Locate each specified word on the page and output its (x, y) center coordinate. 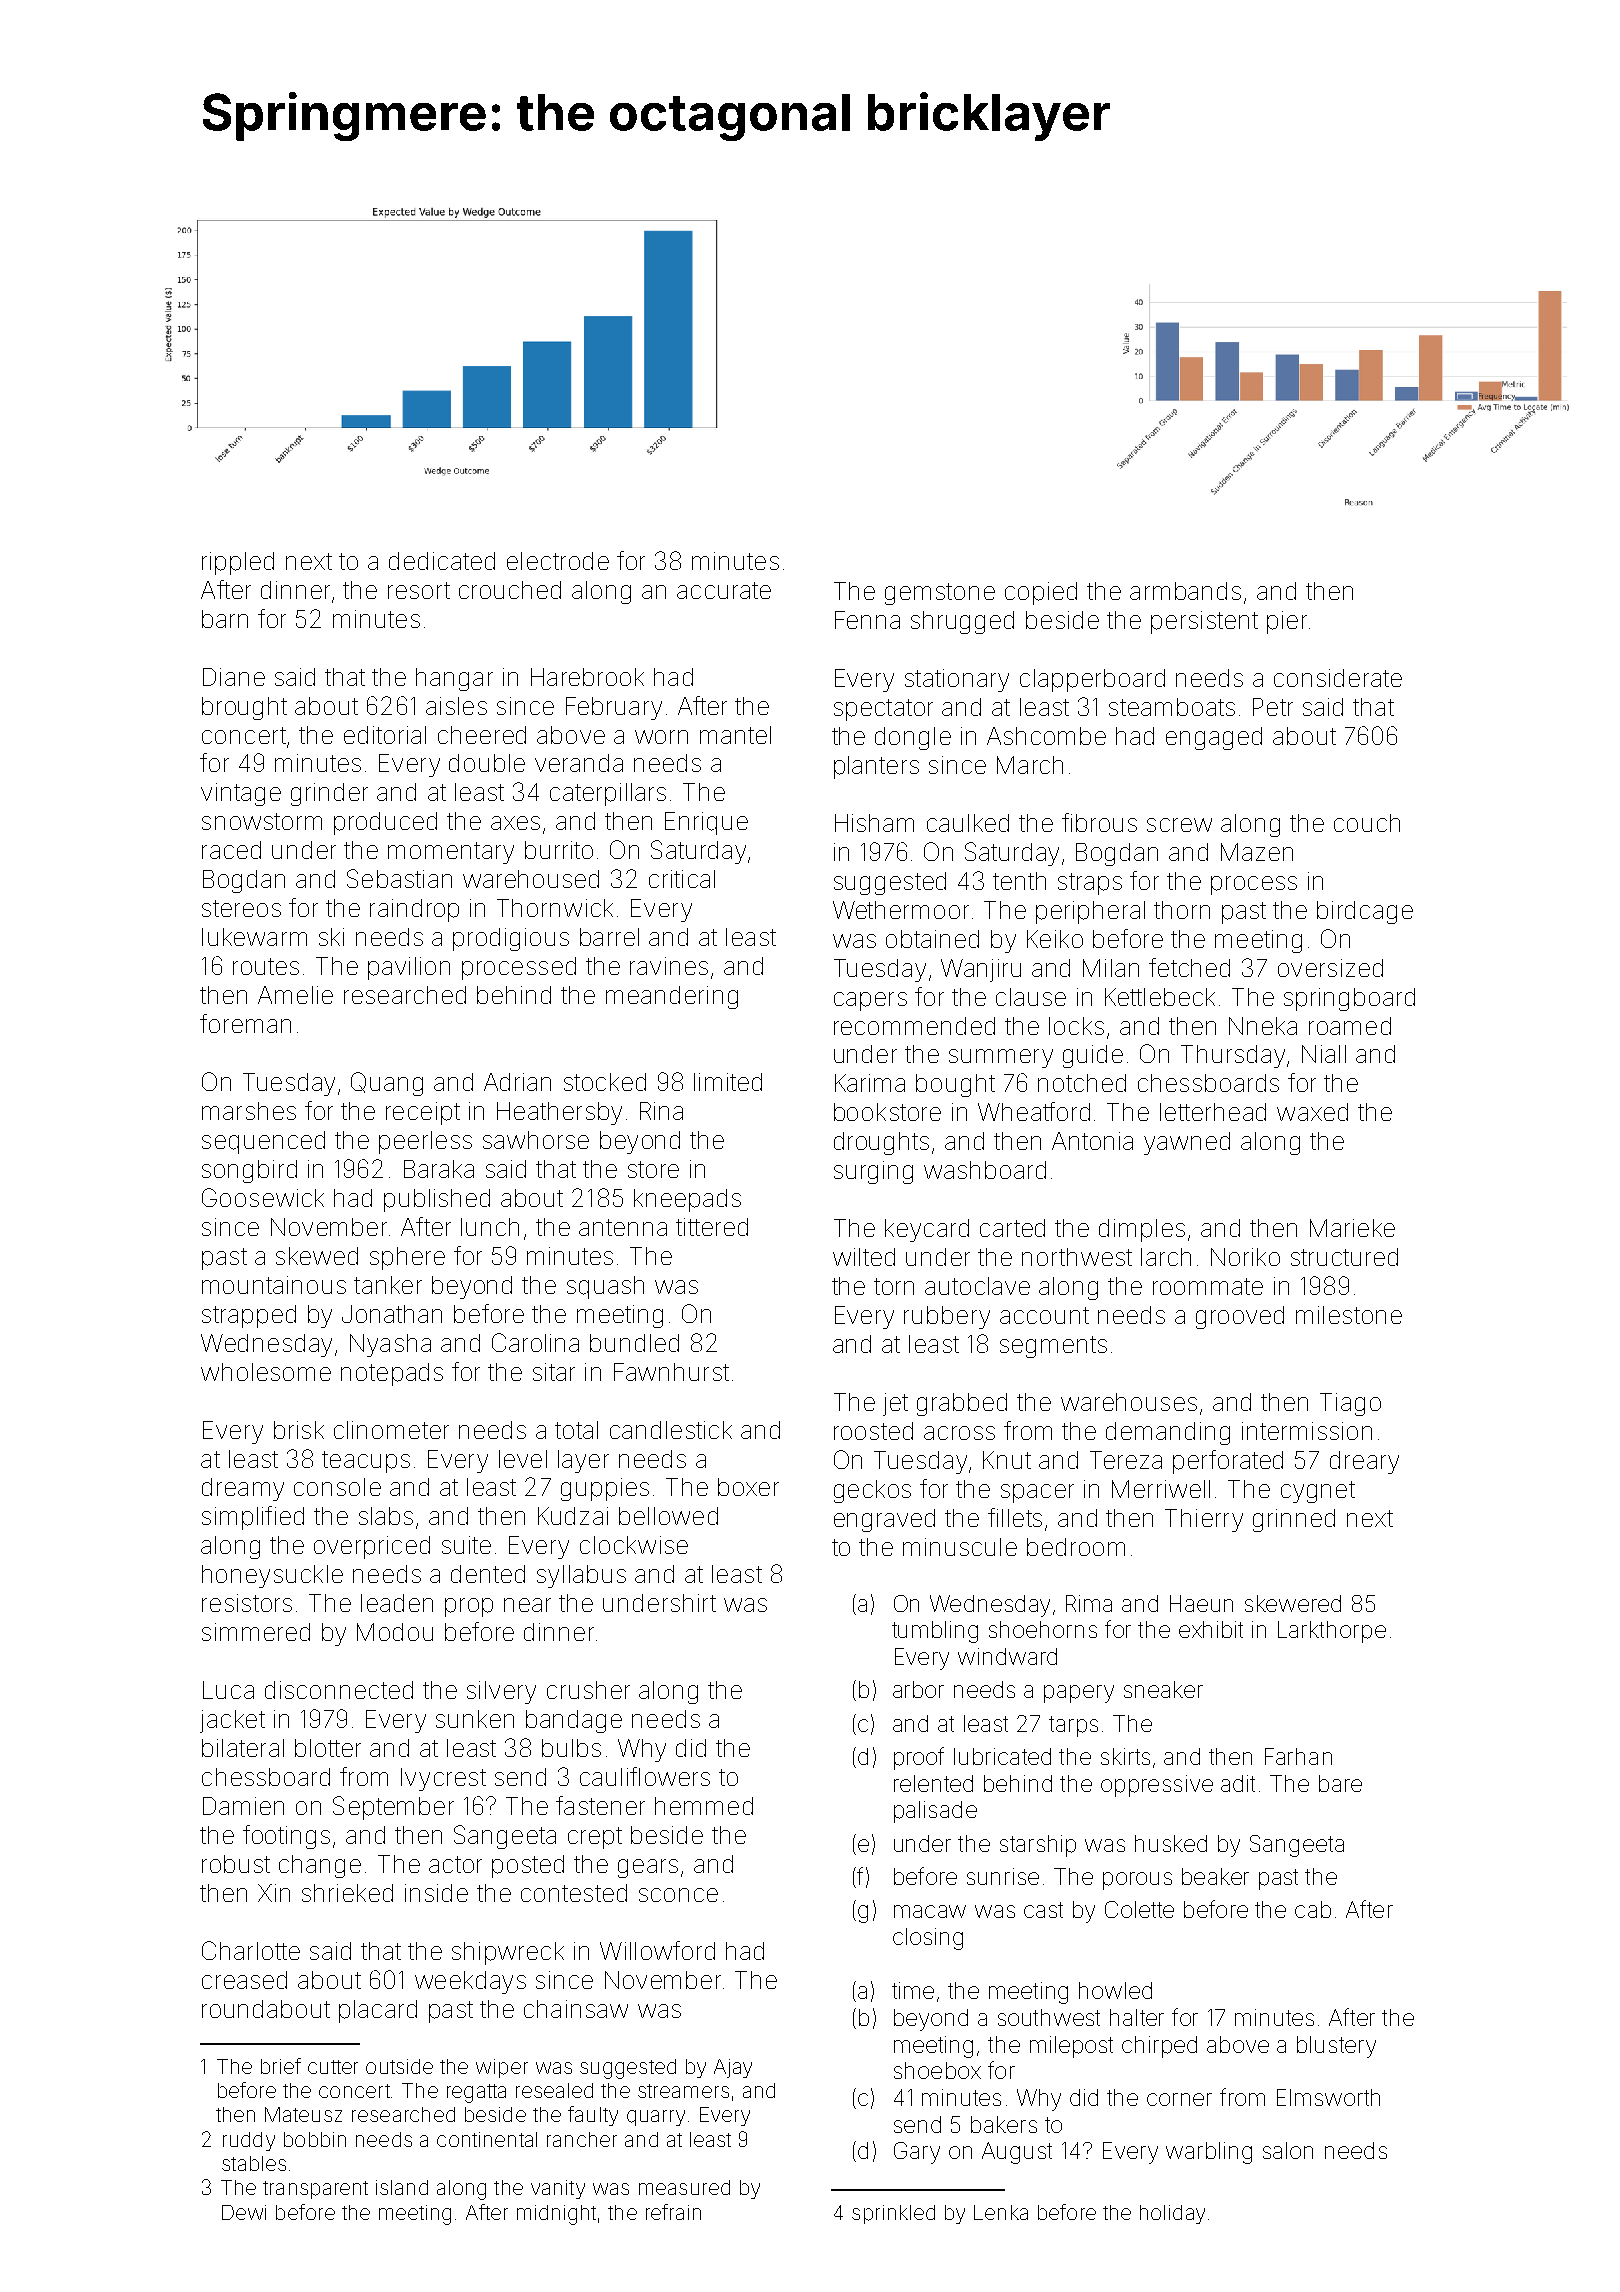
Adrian (517, 1082)
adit (1238, 1783)
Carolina (535, 1342)
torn (894, 1286)
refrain (673, 2212)
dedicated (442, 561)
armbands (1185, 591)
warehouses (1129, 1402)
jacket (232, 1721)
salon (1288, 2150)
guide (1093, 1056)
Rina (661, 1111)
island (402, 2187)
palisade (935, 1812)
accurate (724, 590)
